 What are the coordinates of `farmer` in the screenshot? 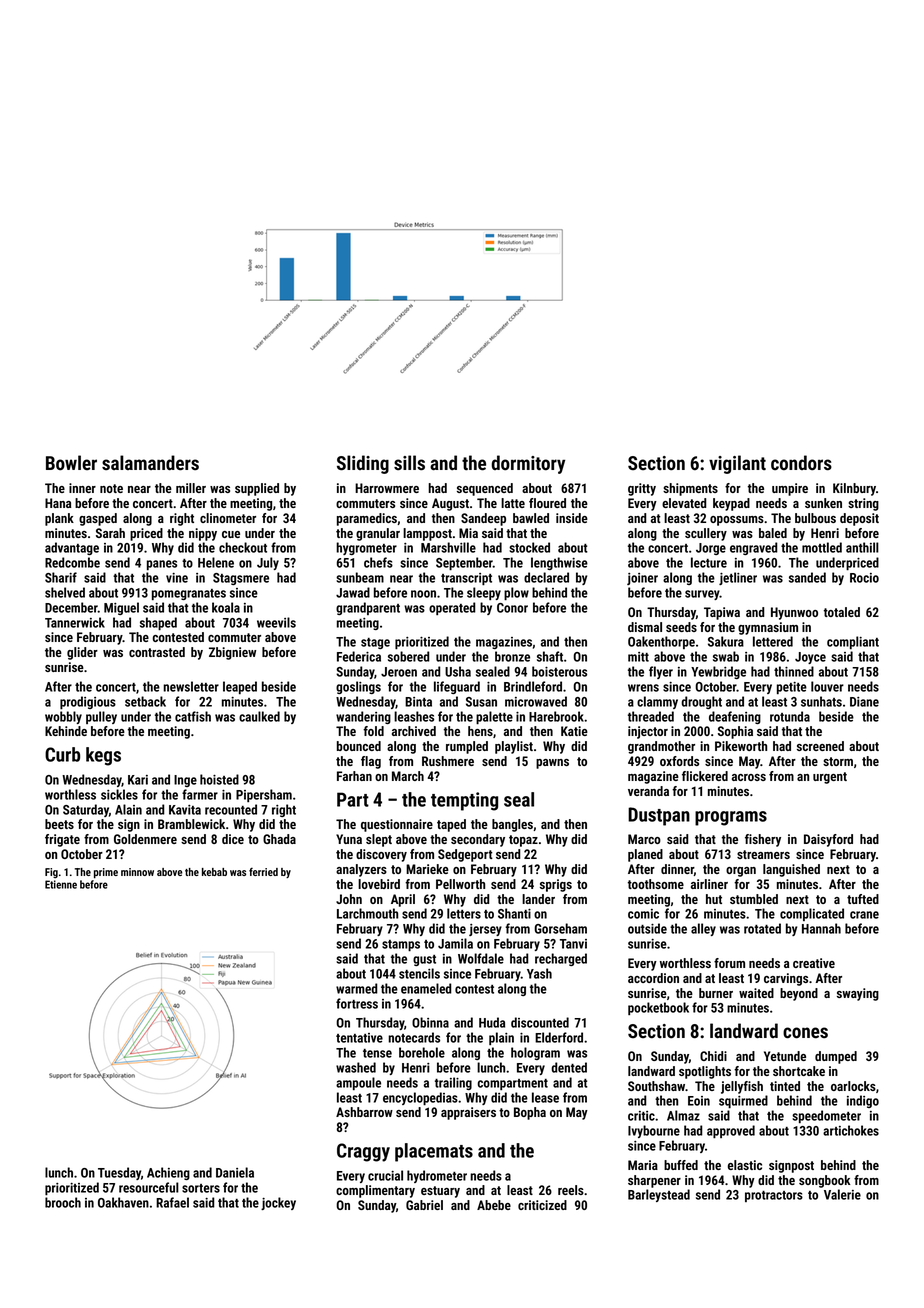 It's located at (200, 794).
